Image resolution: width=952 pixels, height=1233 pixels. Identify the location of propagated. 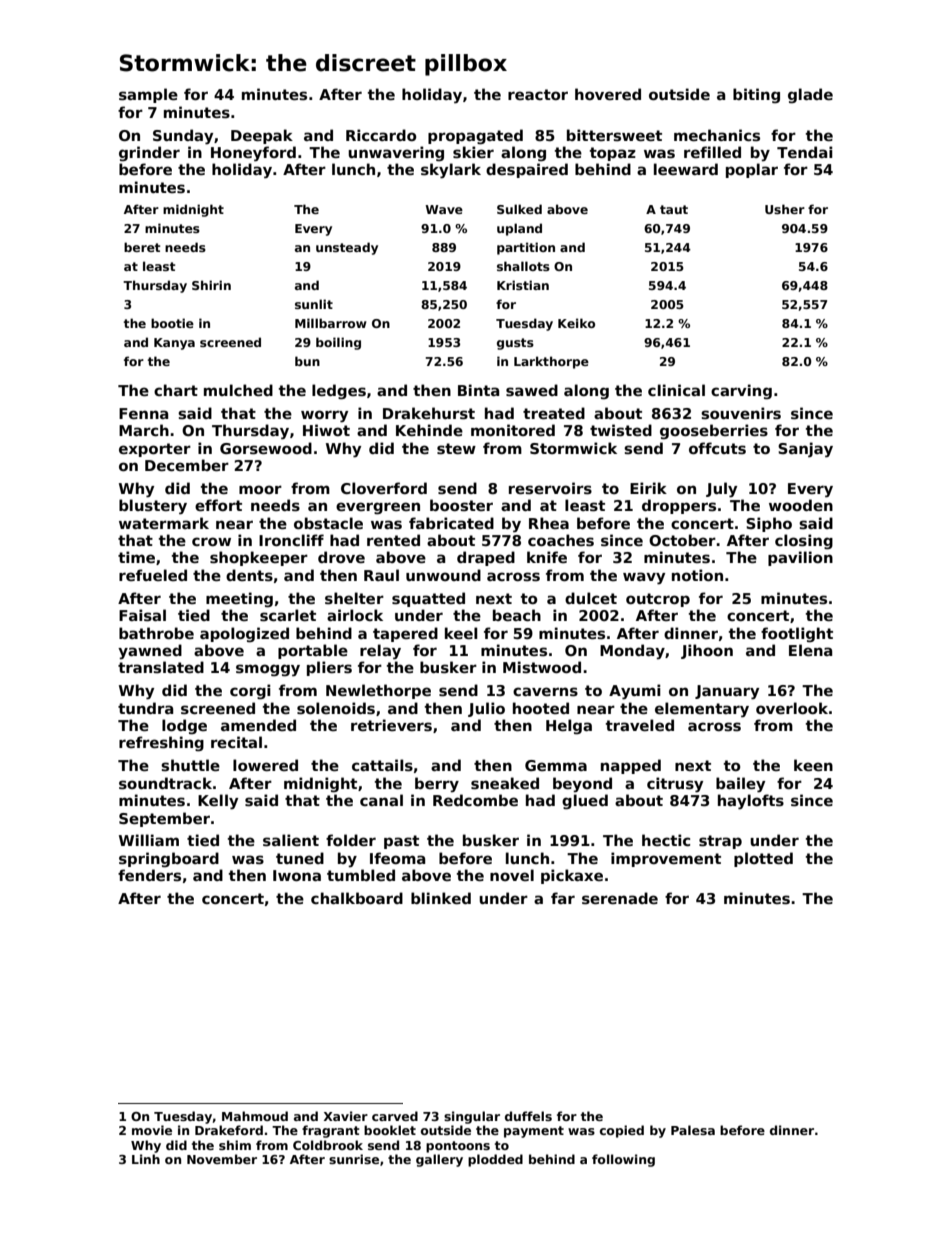
(475, 137).
